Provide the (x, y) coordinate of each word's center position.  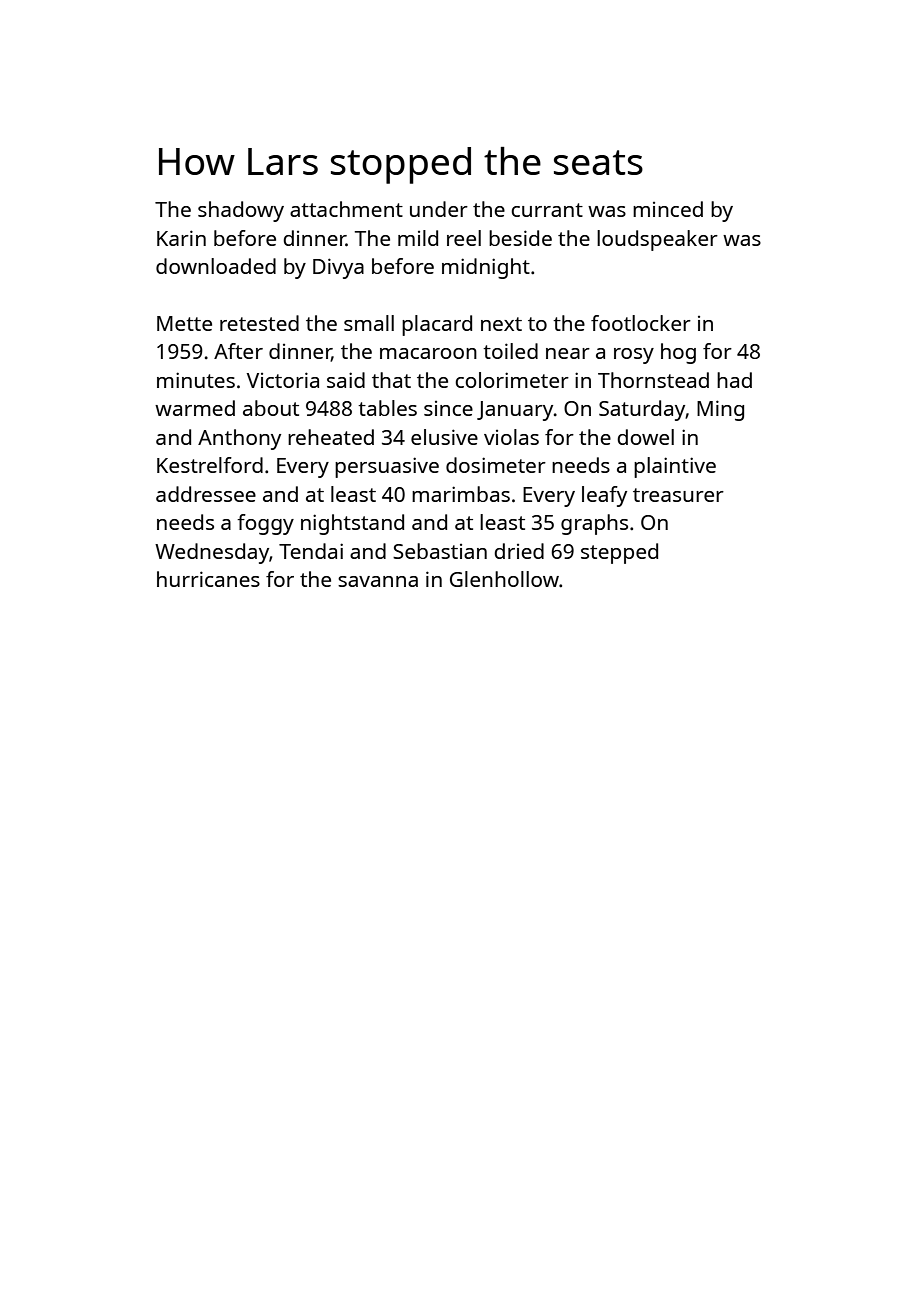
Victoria (283, 380)
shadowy (241, 211)
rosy (634, 356)
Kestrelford (210, 465)
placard (437, 325)
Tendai (311, 551)
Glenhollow (504, 579)
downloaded (216, 266)
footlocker (641, 323)
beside (520, 238)
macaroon (428, 353)
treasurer (678, 495)
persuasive (387, 467)
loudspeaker (657, 240)
